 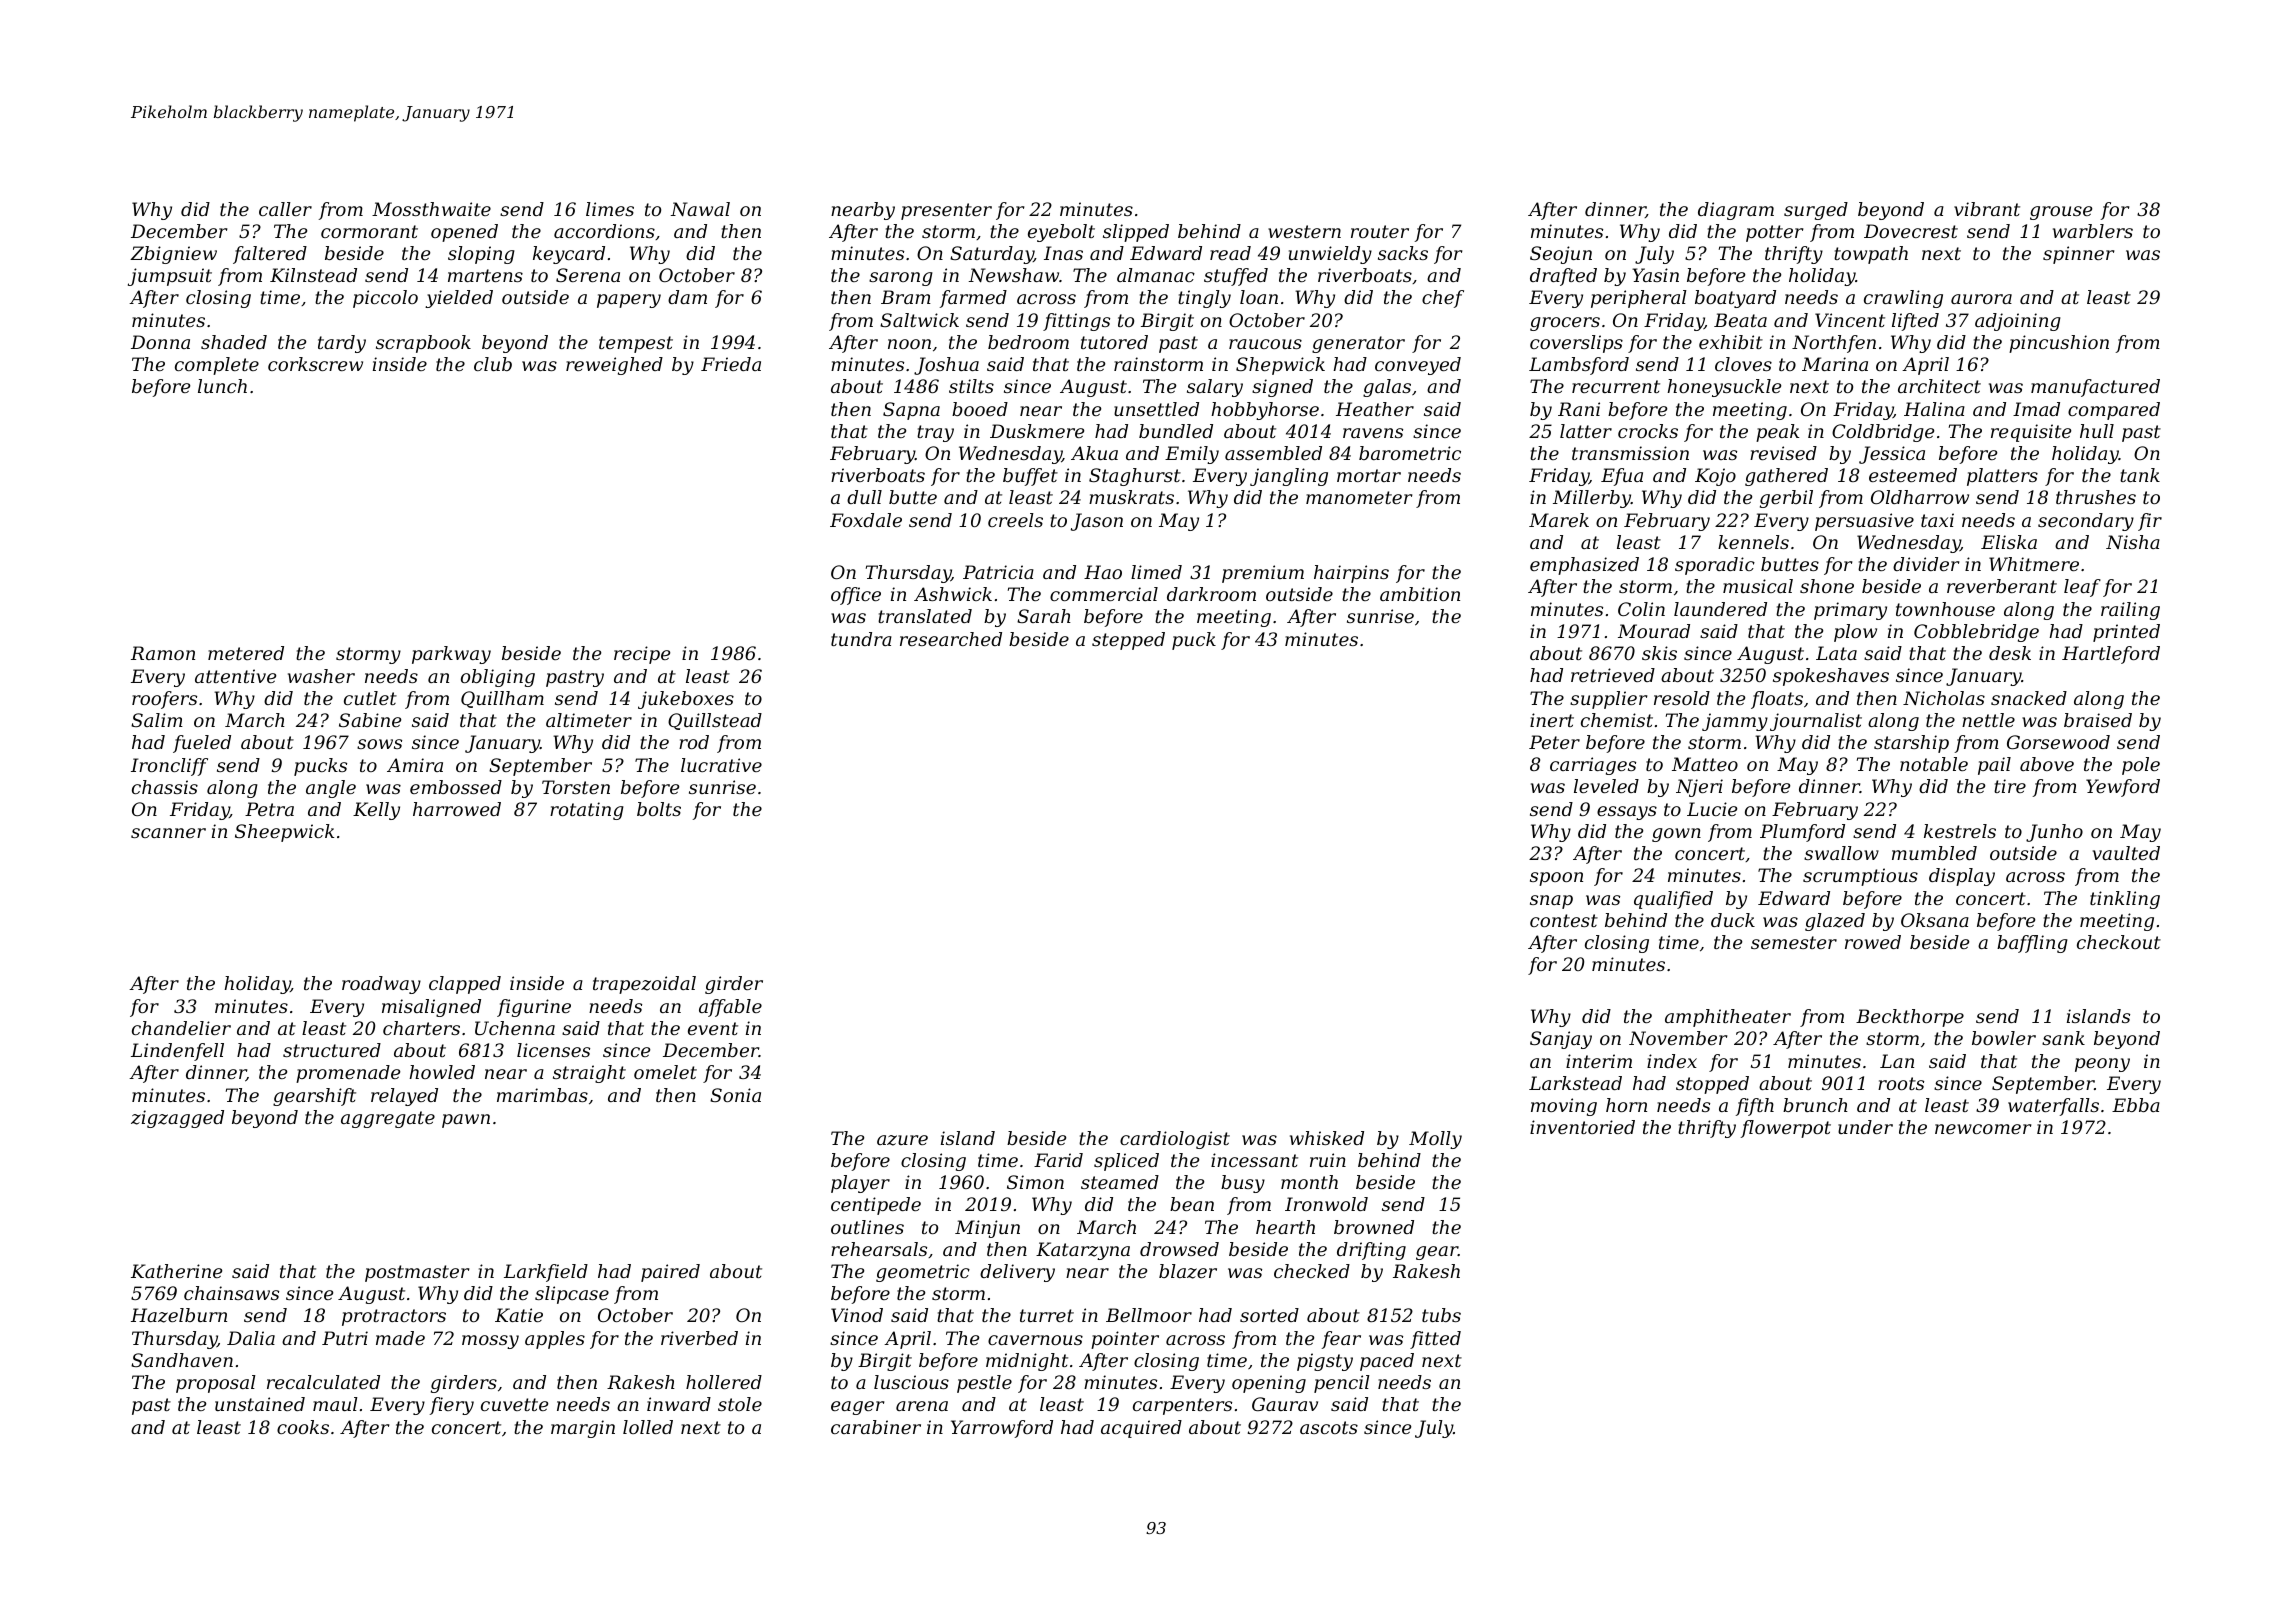 What do you see at coordinates (1962, 877) in the page?
I see `display` at bounding box center [1962, 877].
